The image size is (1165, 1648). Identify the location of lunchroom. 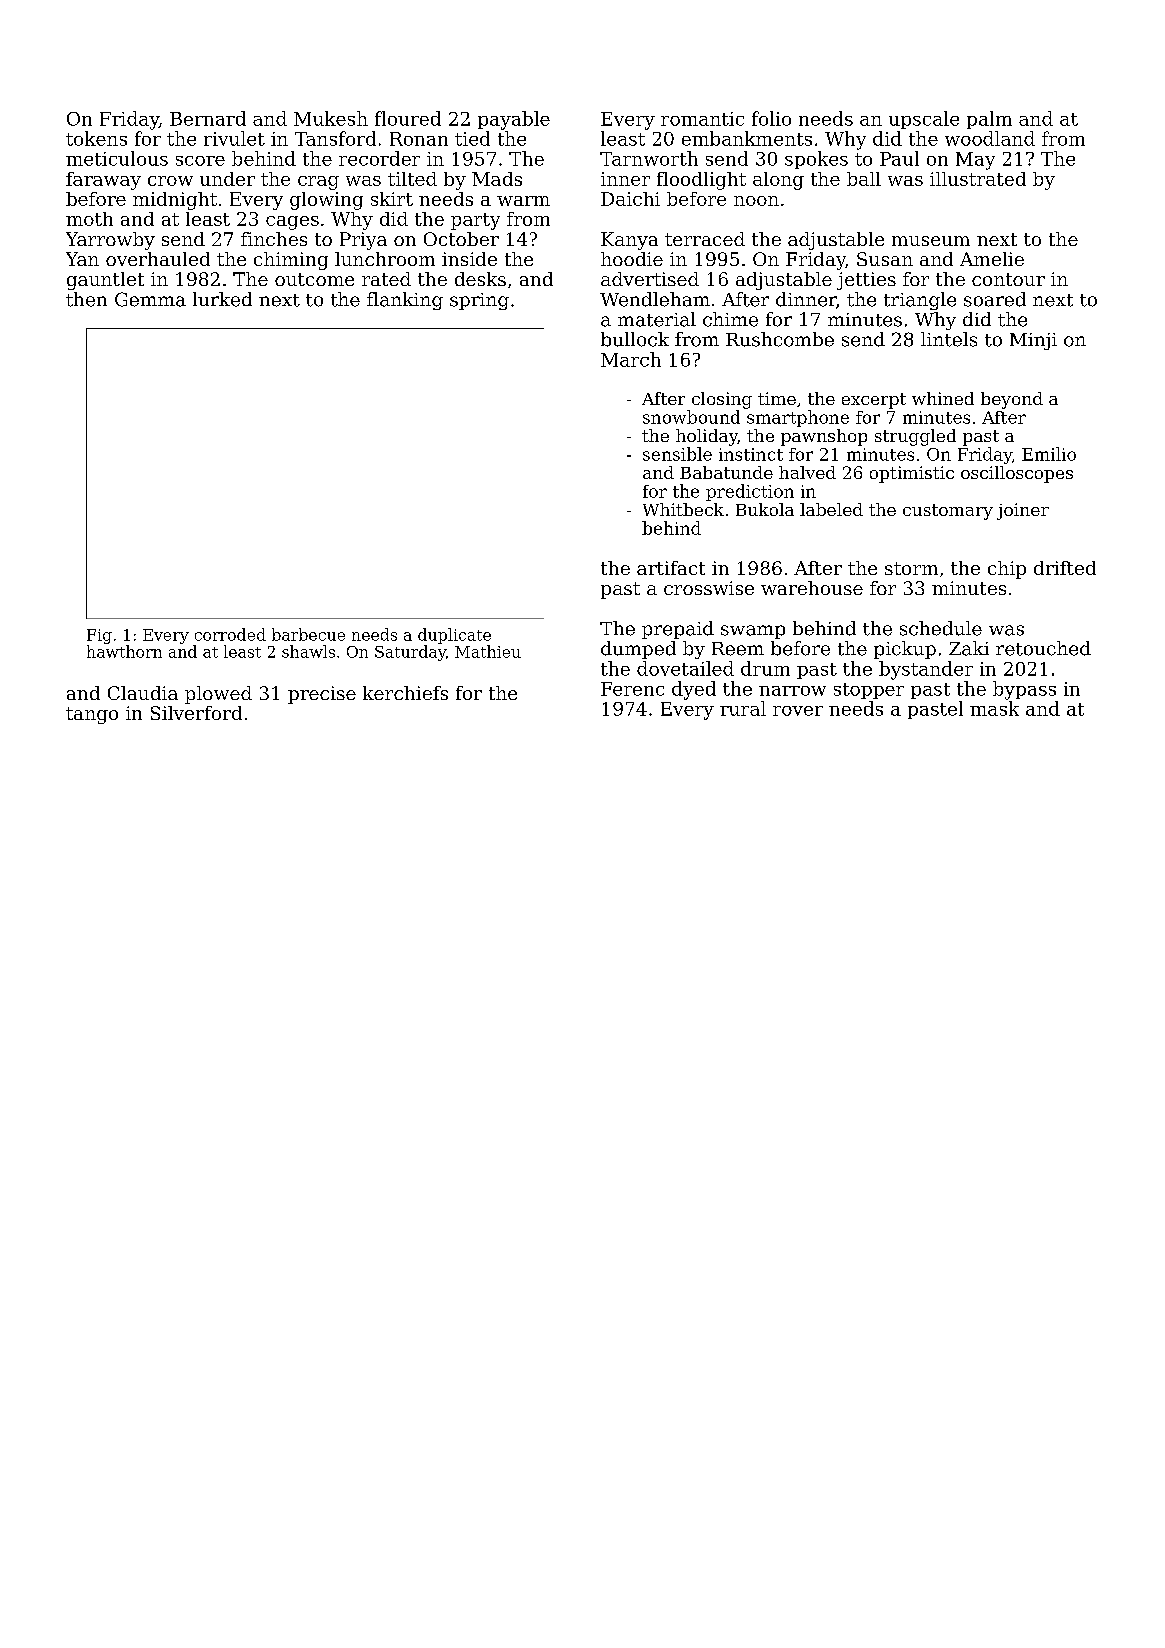
(385, 259).
